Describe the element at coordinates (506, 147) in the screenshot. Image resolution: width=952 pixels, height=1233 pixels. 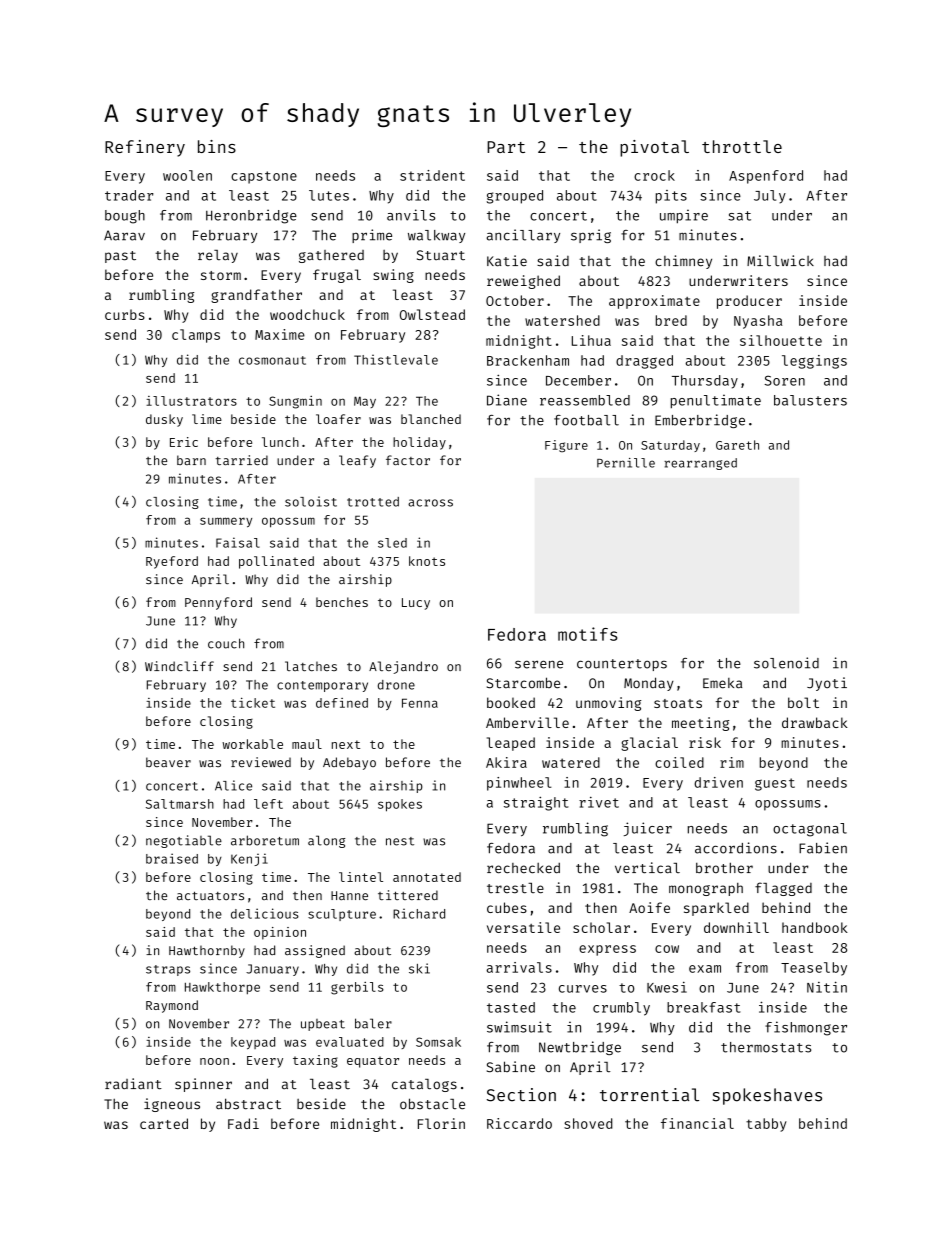
I see `Part` at that location.
